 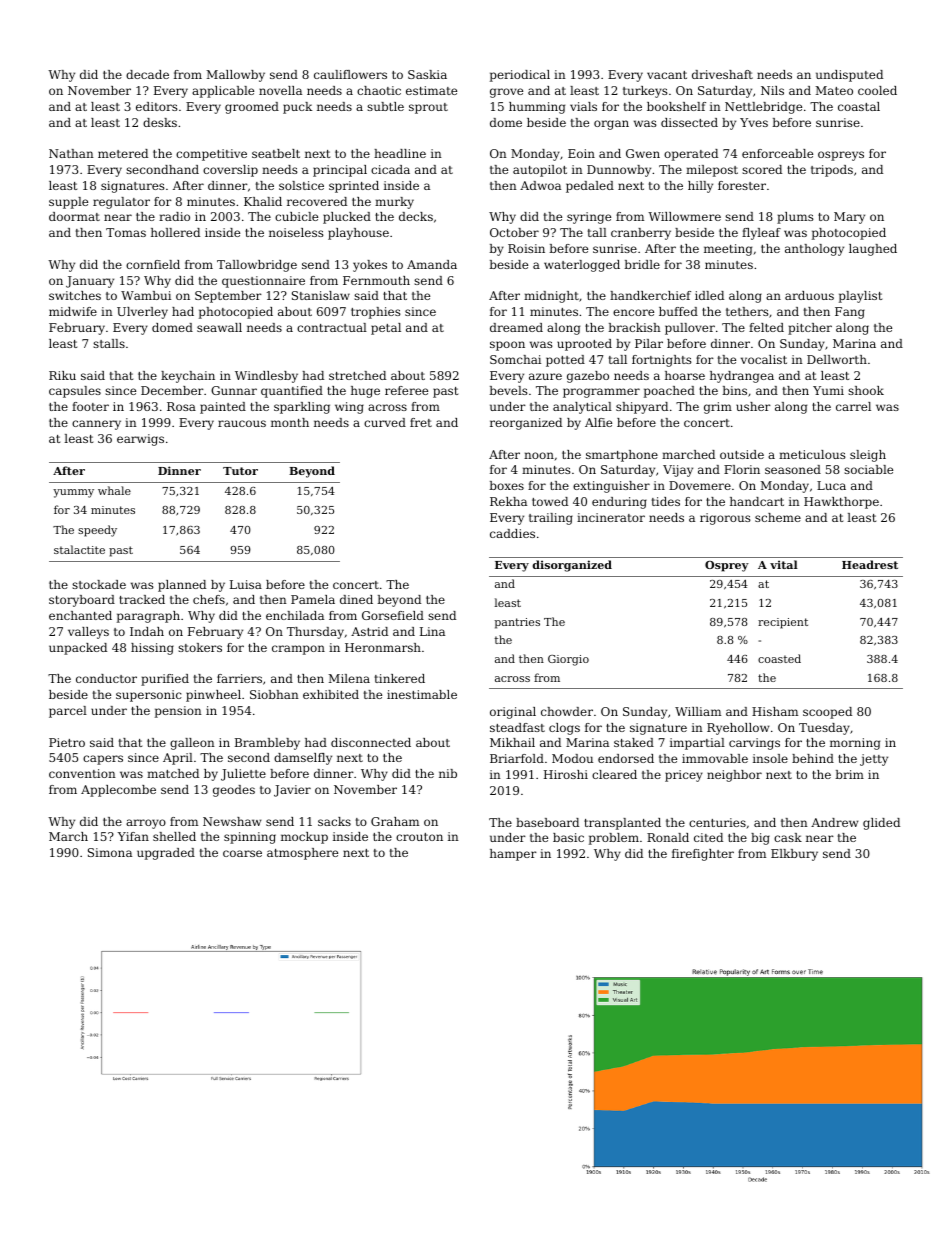 What do you see at coordinates (725, 519) in the document?
I see `rigorous` at bounding box center [725, 519].
